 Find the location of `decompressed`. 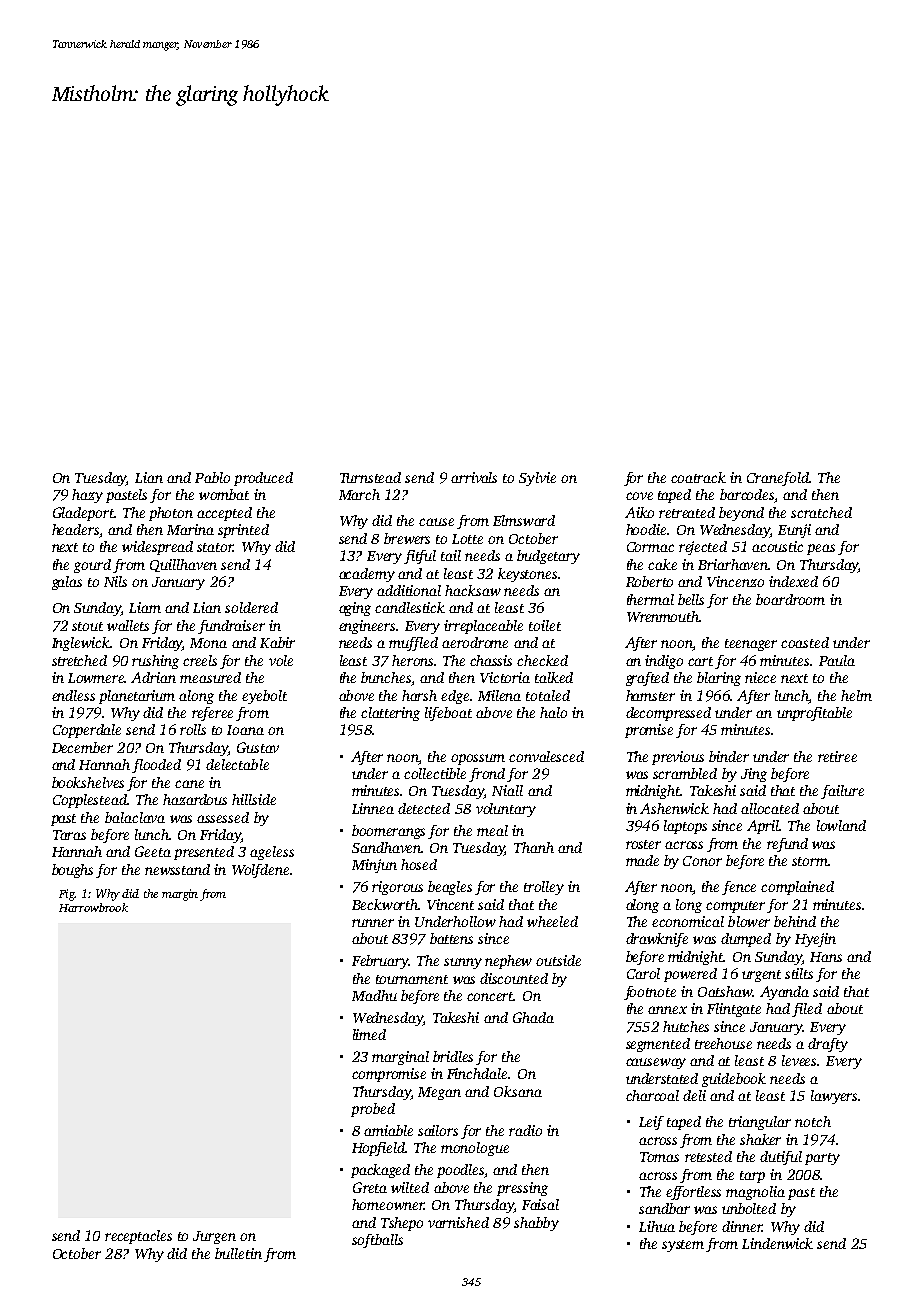

decompressed is located at coordinates (668, 714).
